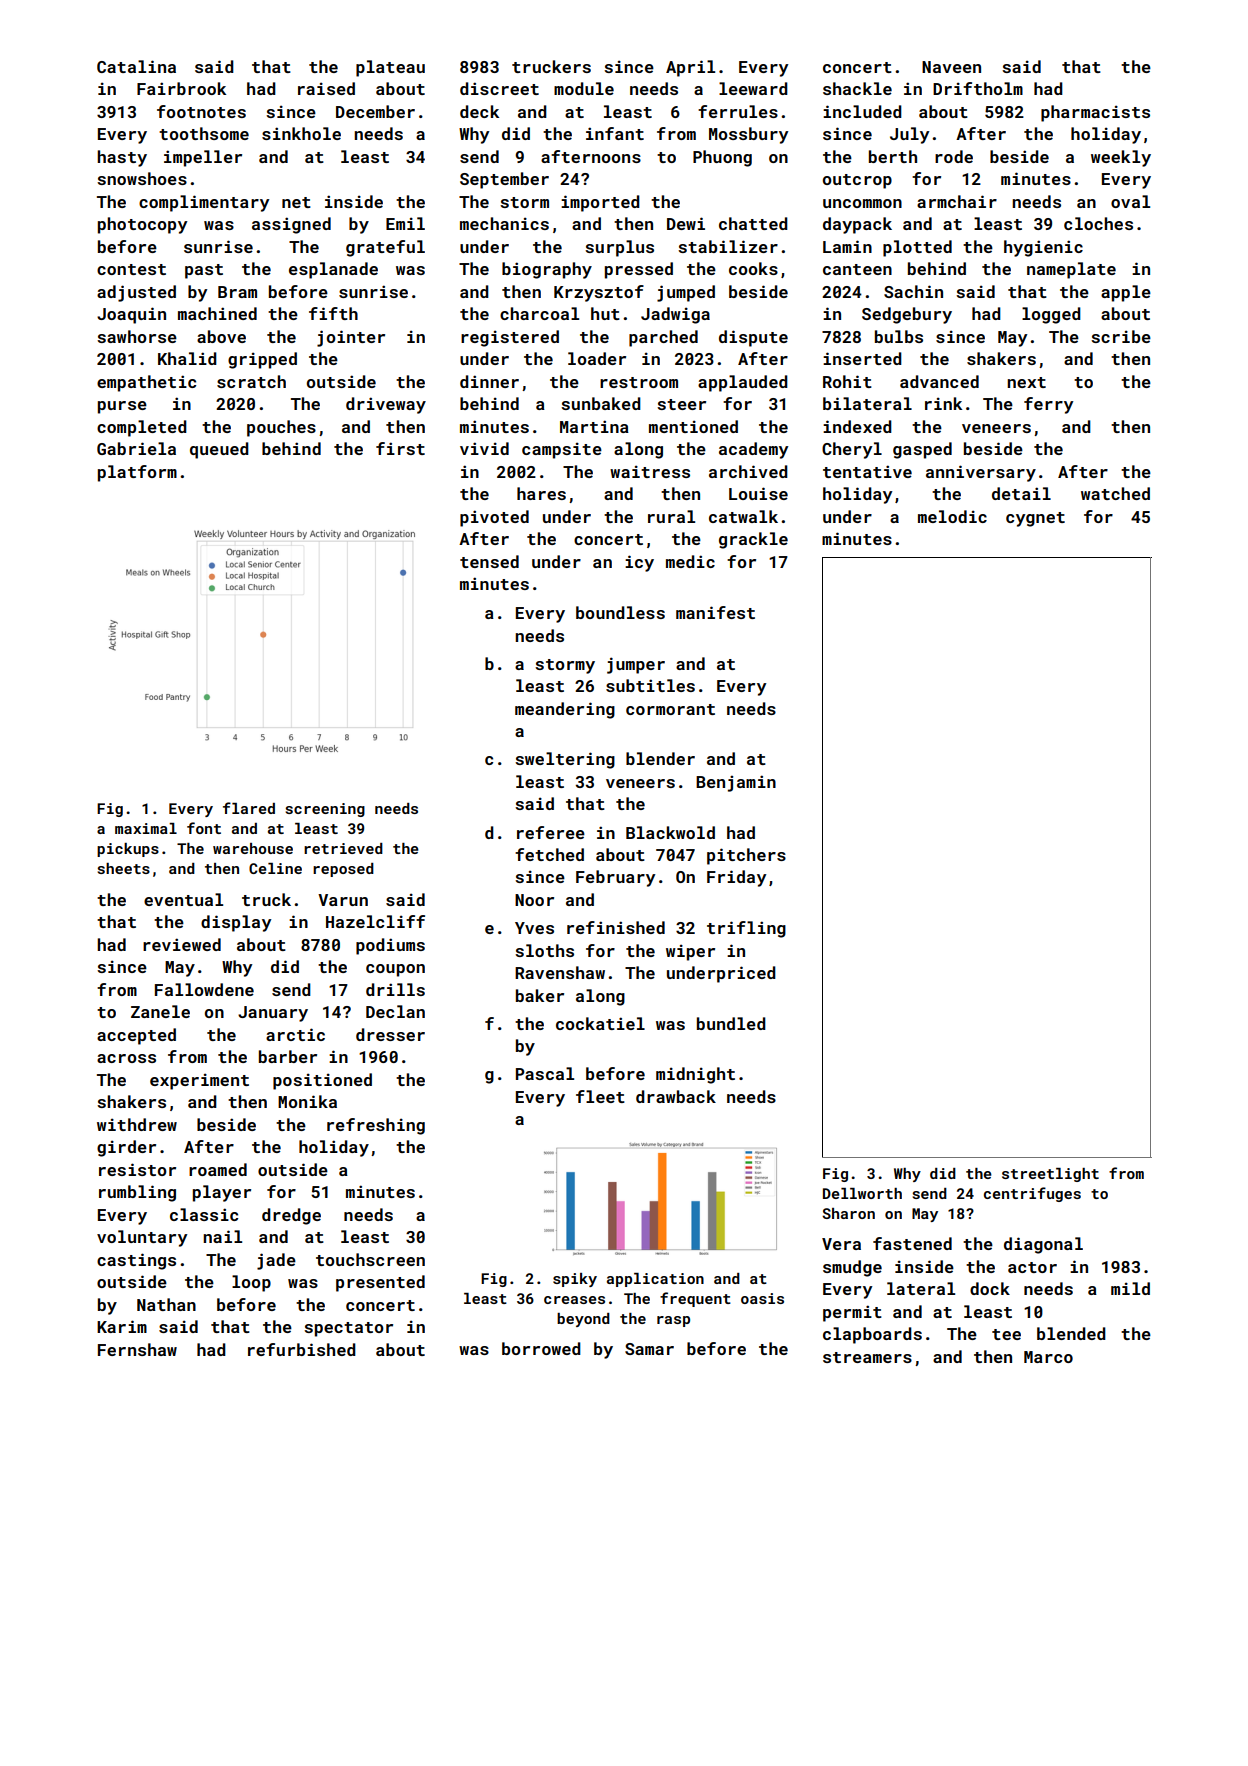 Image resolution: width=1248 pixels, height=1766 pixels. What do you see at coordinates (489, 561) in the screenshot?
I see `tensed` at bounding box center [489, 561].
